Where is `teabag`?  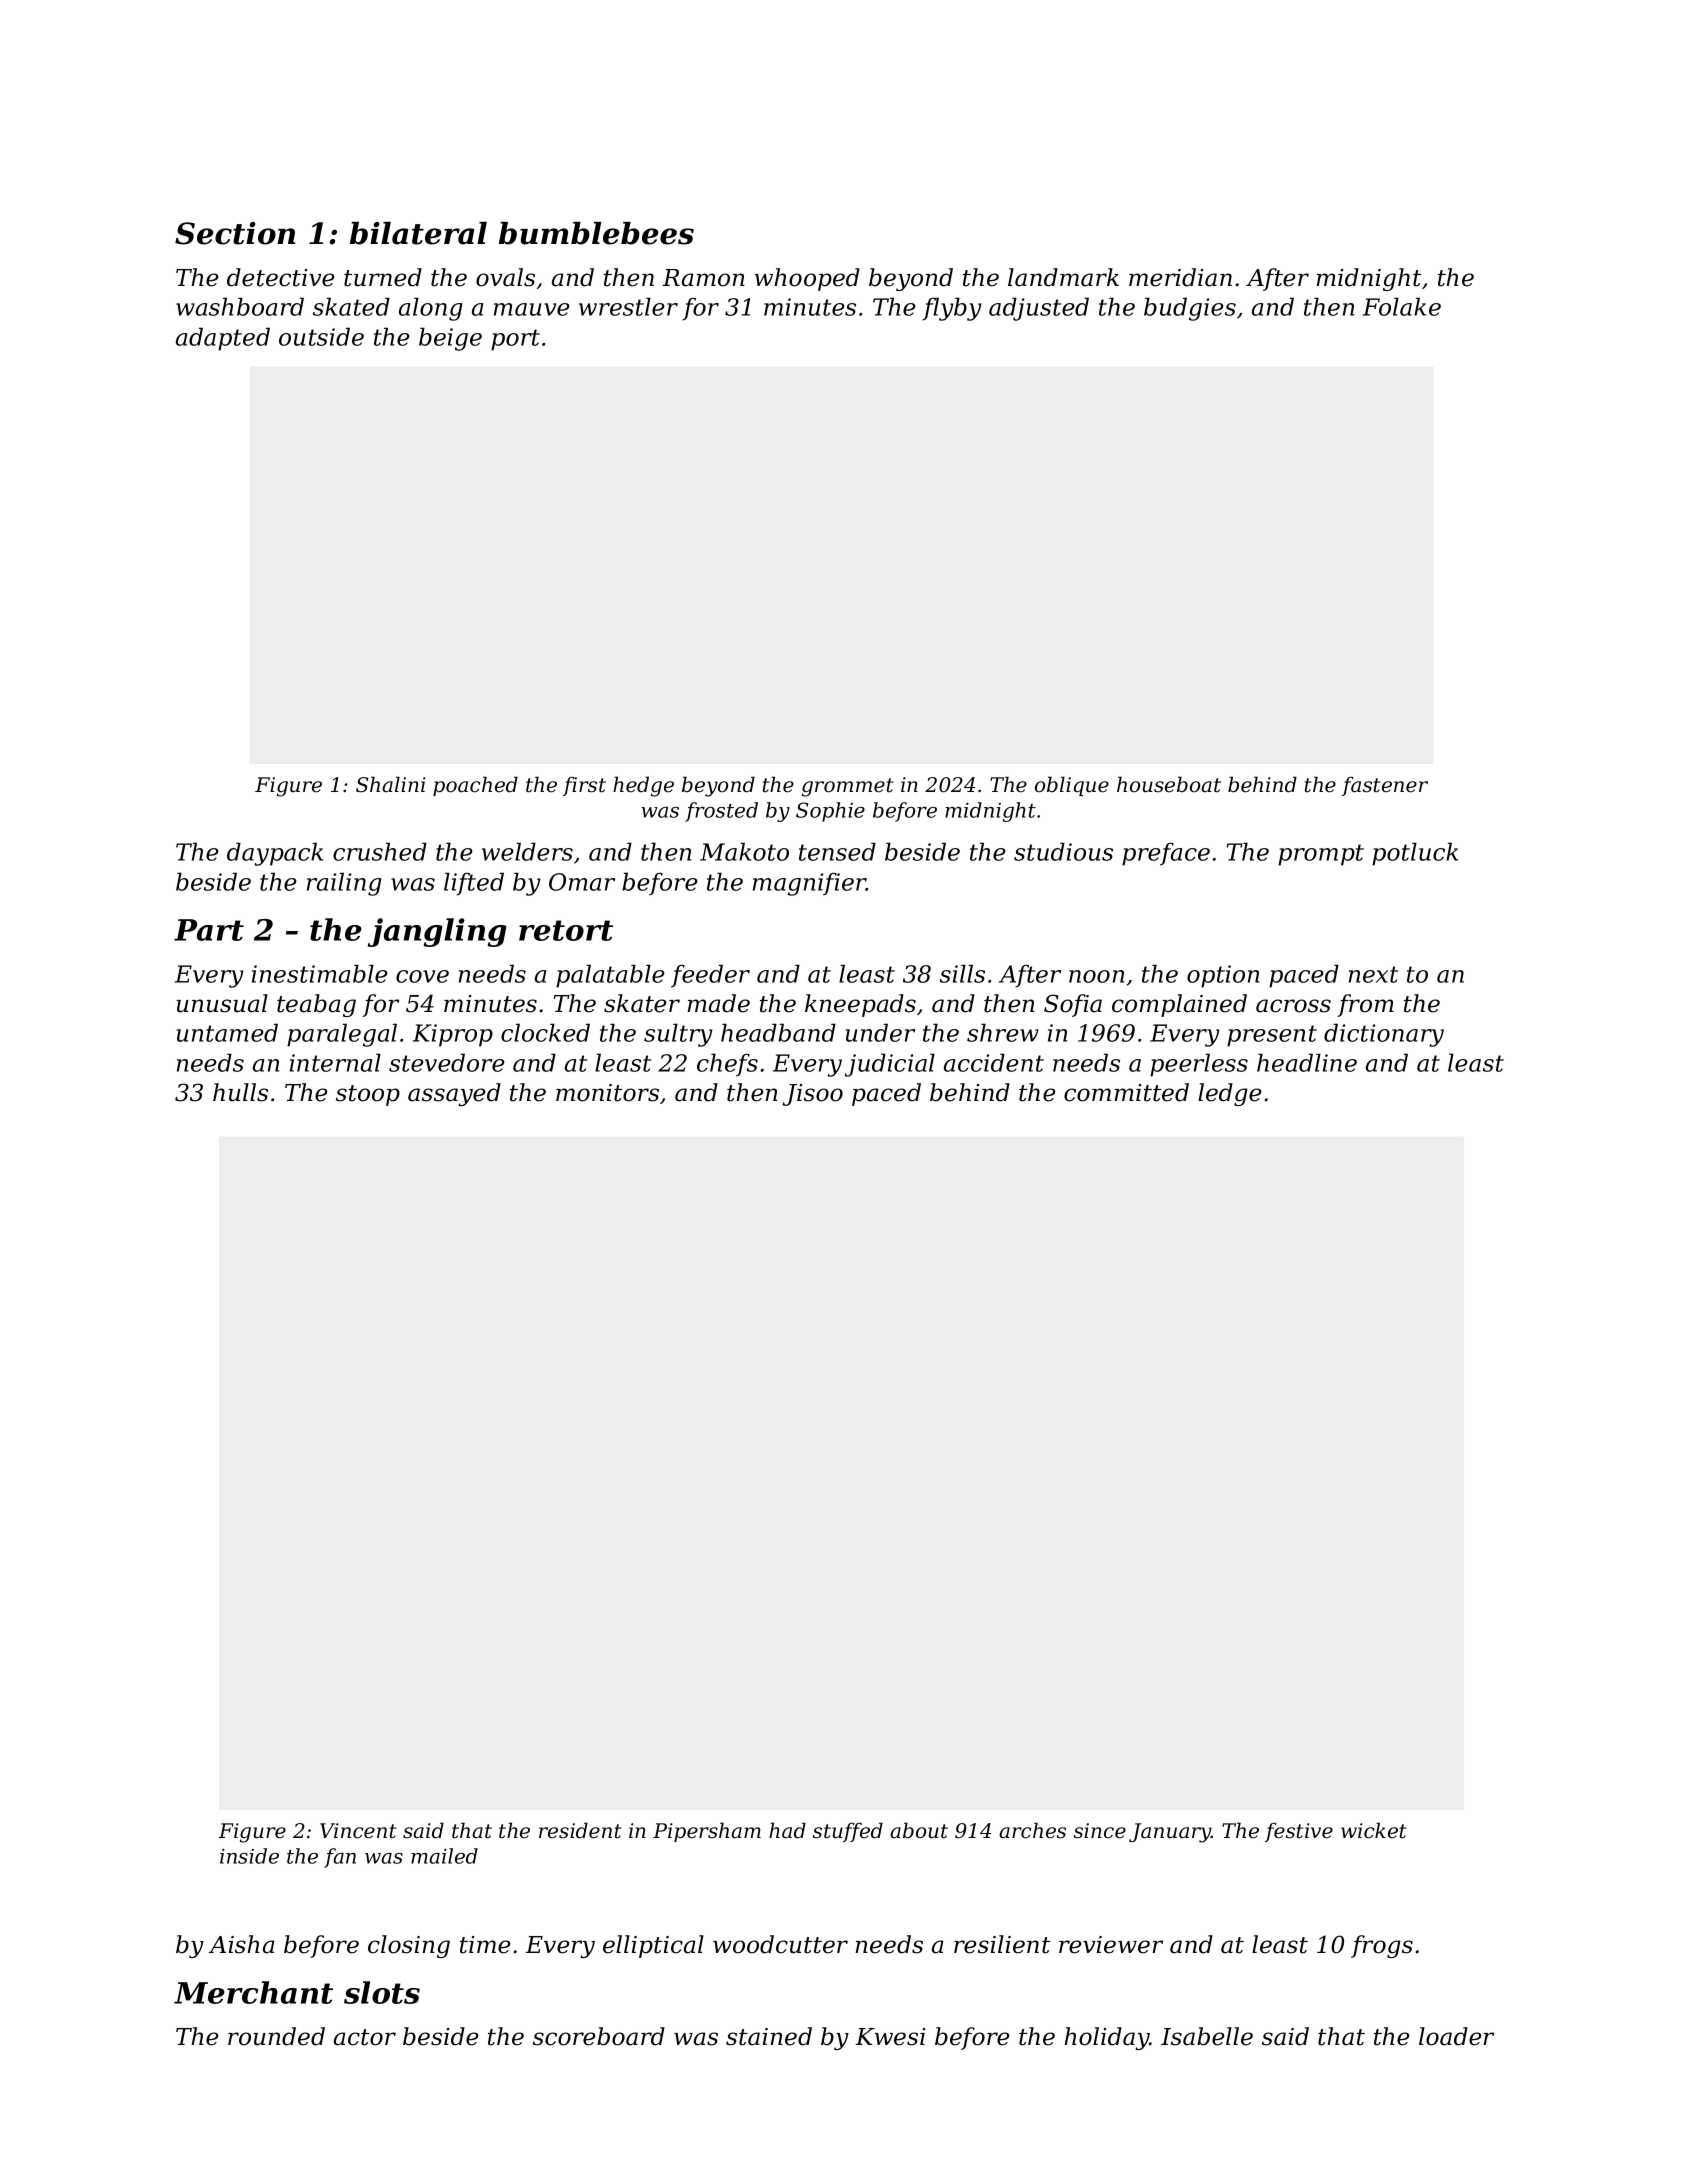 teabag is located at coordinates (316, 1005).
